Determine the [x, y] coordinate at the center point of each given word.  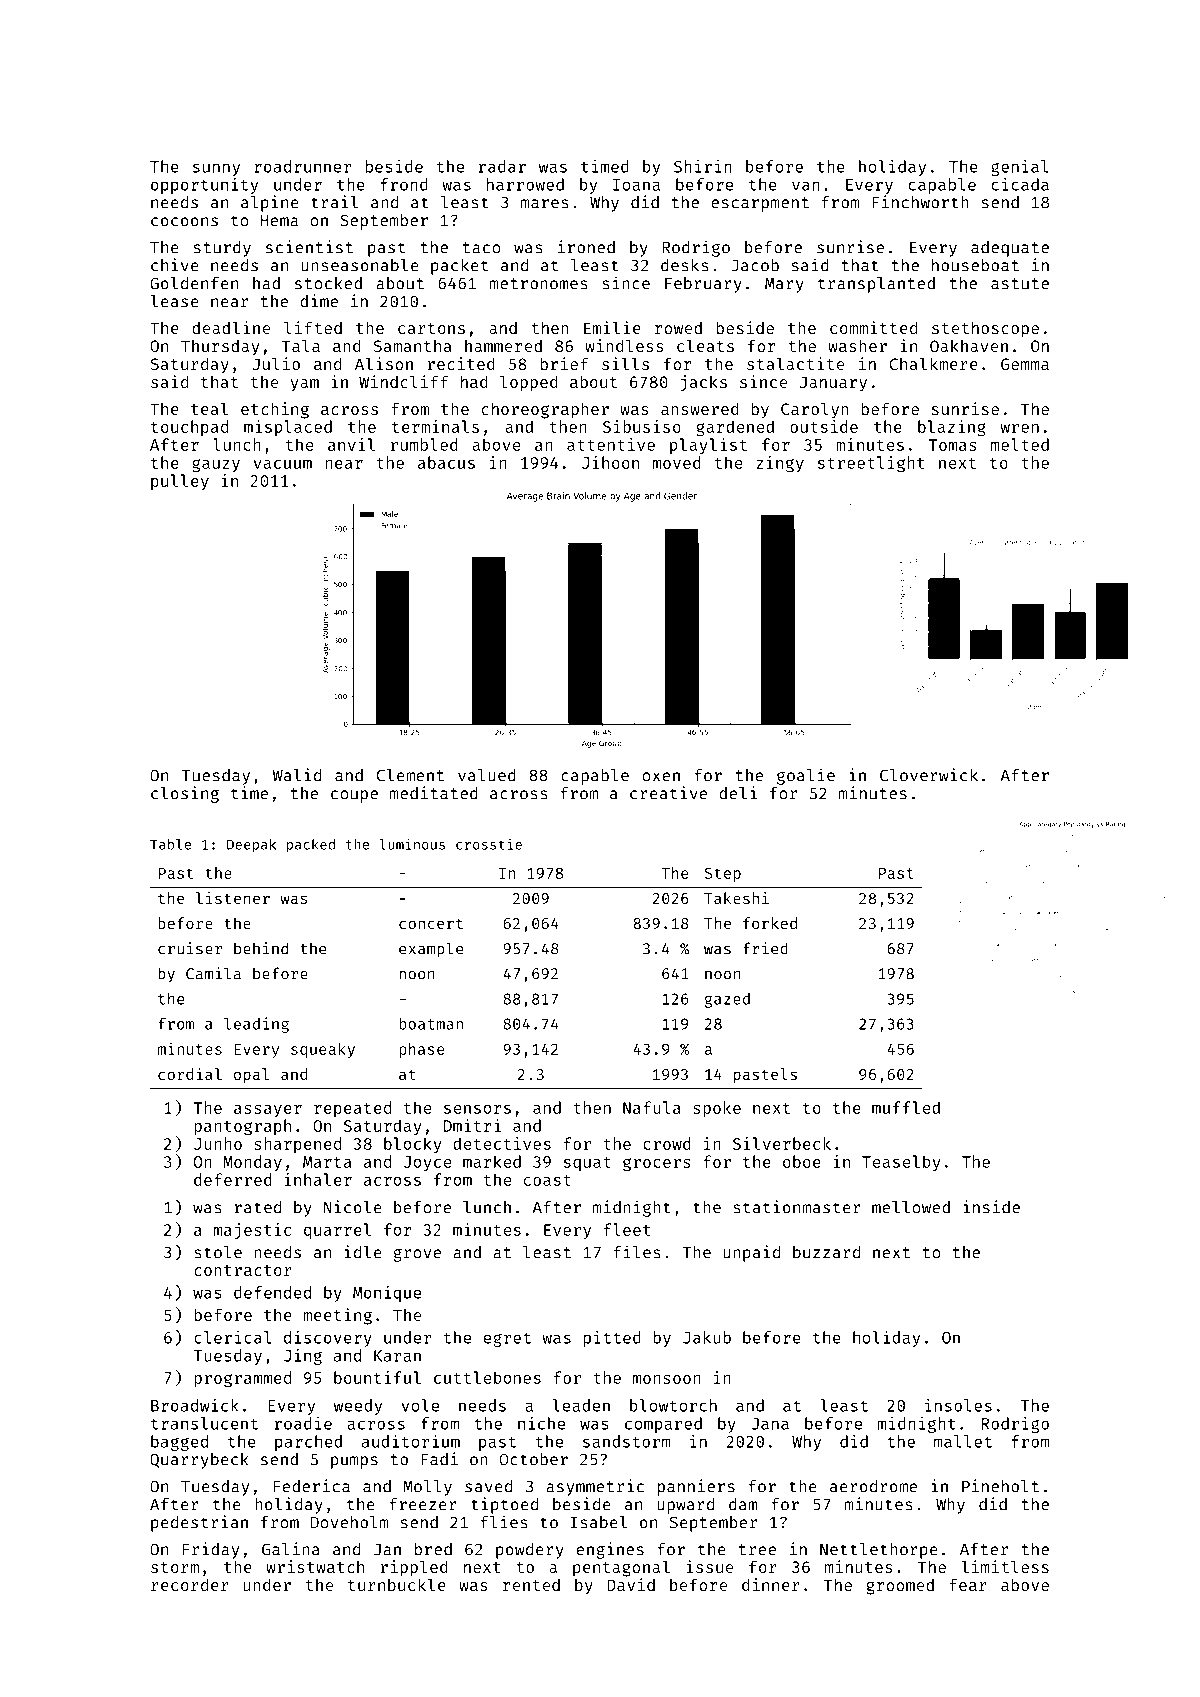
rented [531, 1584]
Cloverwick [929, 775]
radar [502, 166]
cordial [190, 1074]
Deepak [251, 846]
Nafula [652, 1107]
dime [319, 301]
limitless [1005, 1566]
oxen [661, 777]
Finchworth [920, 202]
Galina [291, 1549]
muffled [906, 1107]
